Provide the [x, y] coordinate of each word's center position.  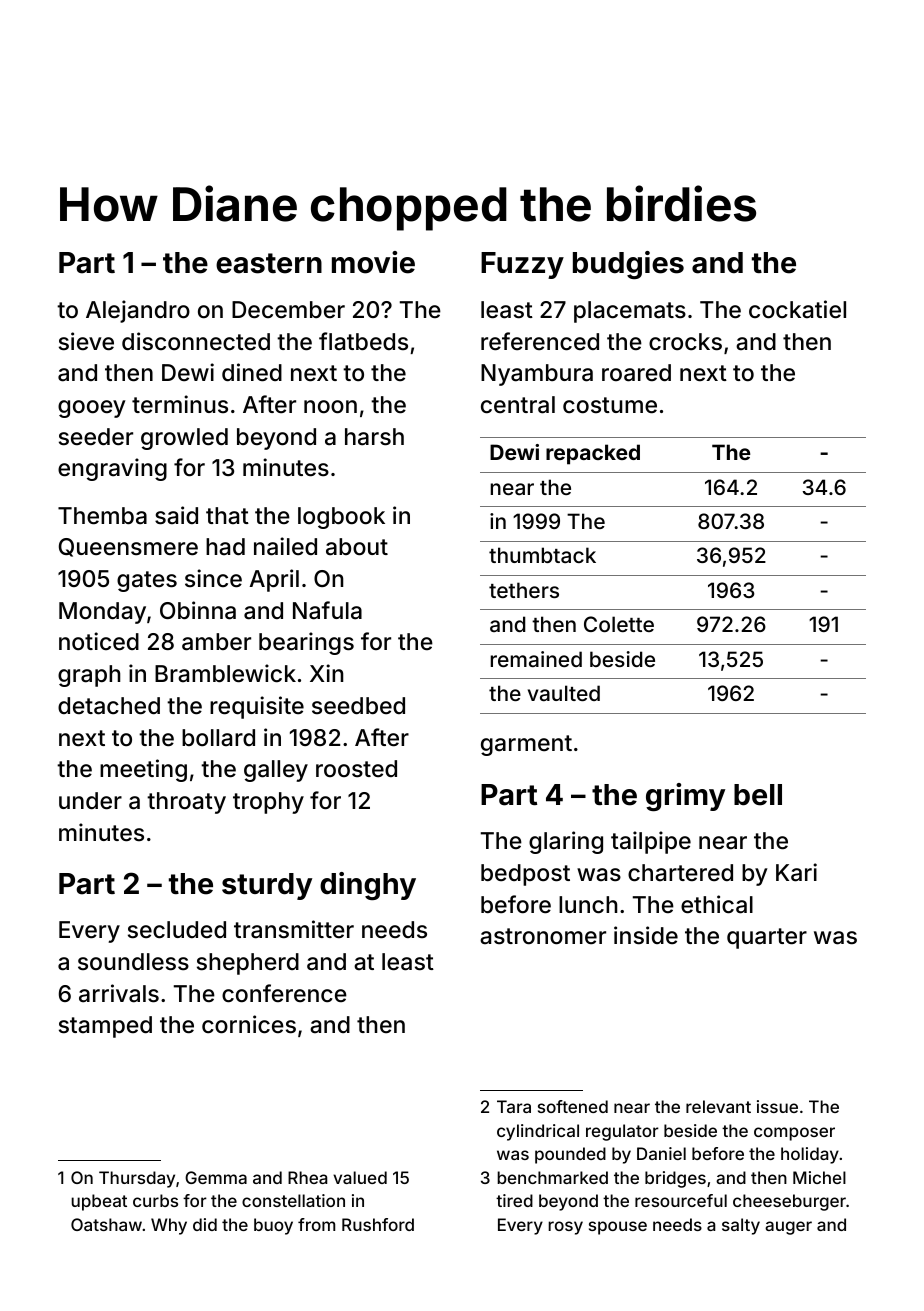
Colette [619, 624]
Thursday [137, 1179]
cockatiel [797, 309]
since [213, 578]
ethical [717, 904]
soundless [133, 962]
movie [373, 262]
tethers [524, 590]
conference [284, 993]
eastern [269, 263]
